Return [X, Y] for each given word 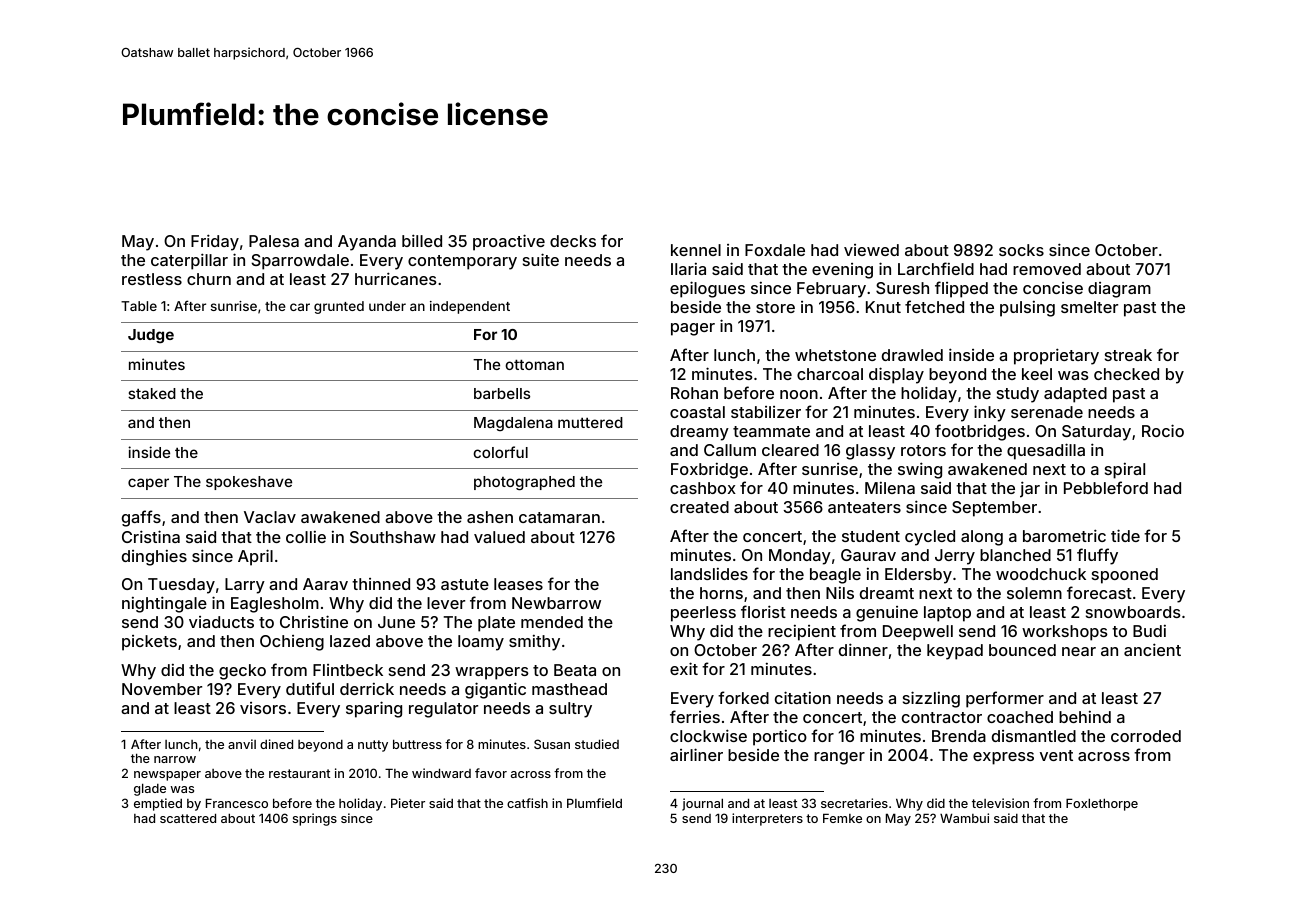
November [162, 689]
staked [152, 393]
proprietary [1056, 356]
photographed [524, 483]
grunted [339, 307]
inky [990, 413]
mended [552, 622]
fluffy [1097, 556]
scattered [188, 818]
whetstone [835, 355]
